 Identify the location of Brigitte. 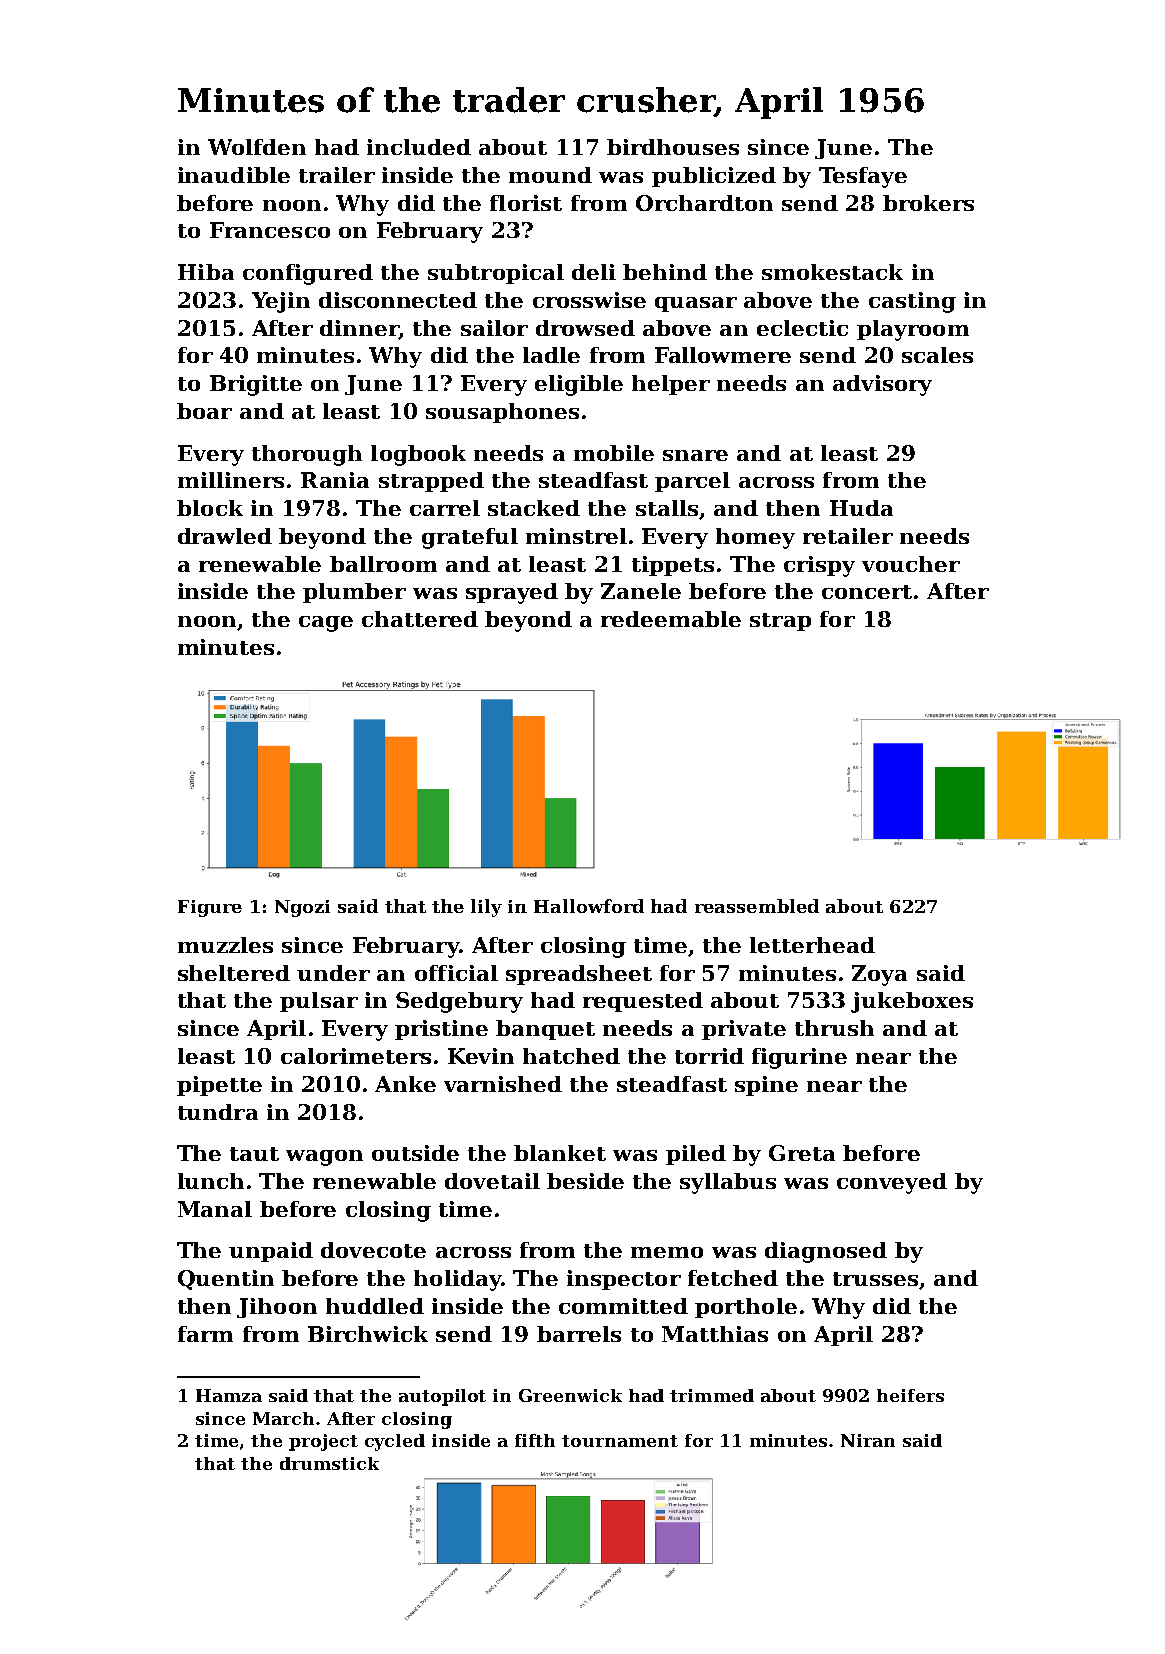
(256, 385).
